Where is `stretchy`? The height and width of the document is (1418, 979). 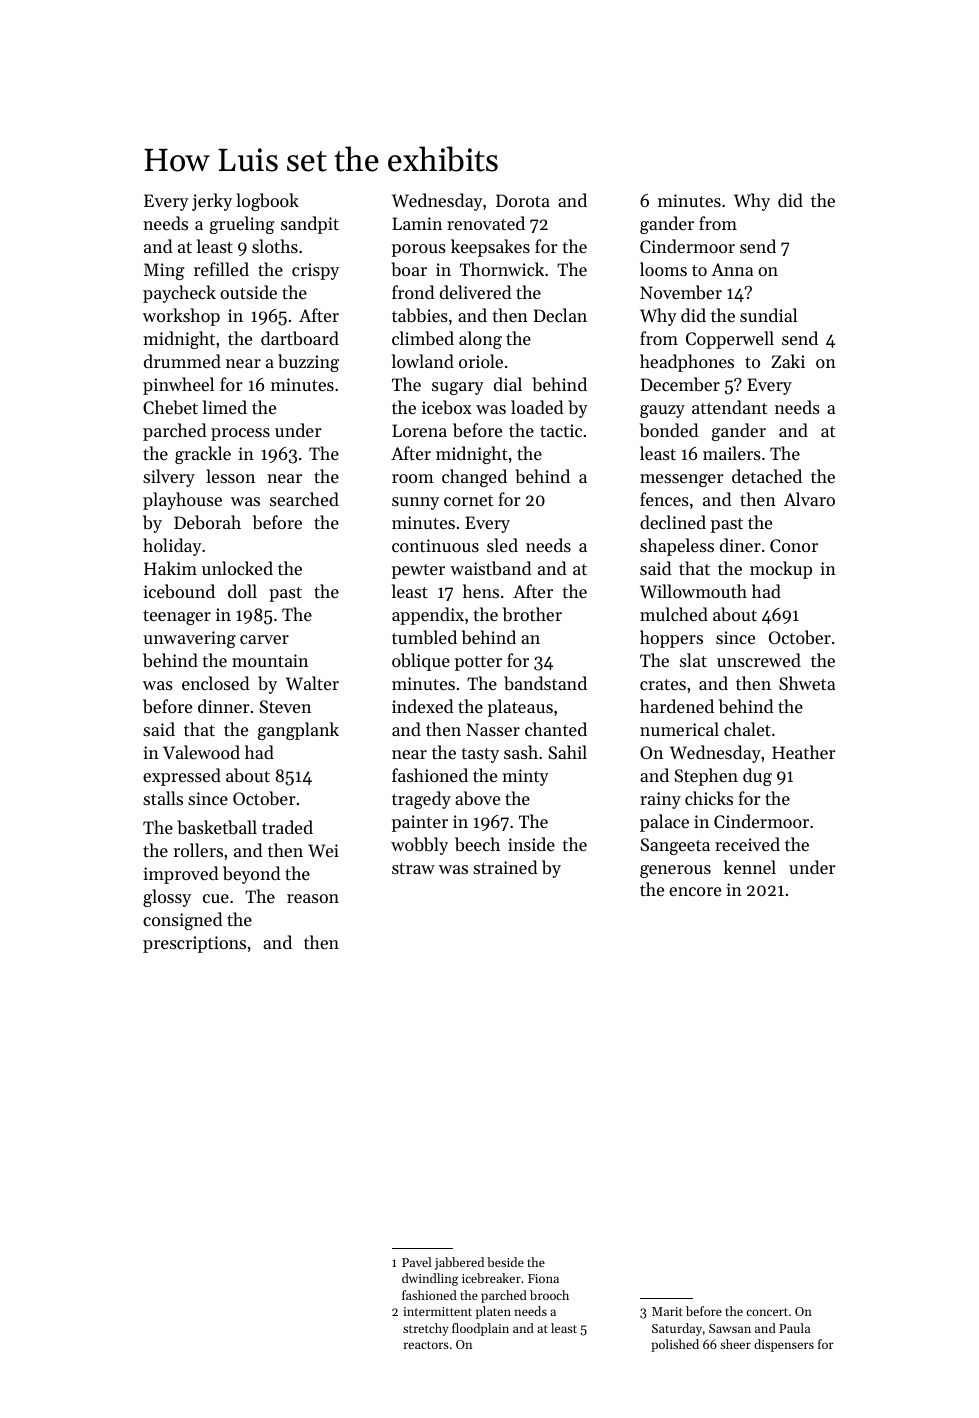 stretchy is located at coordinates (426, 1329).
